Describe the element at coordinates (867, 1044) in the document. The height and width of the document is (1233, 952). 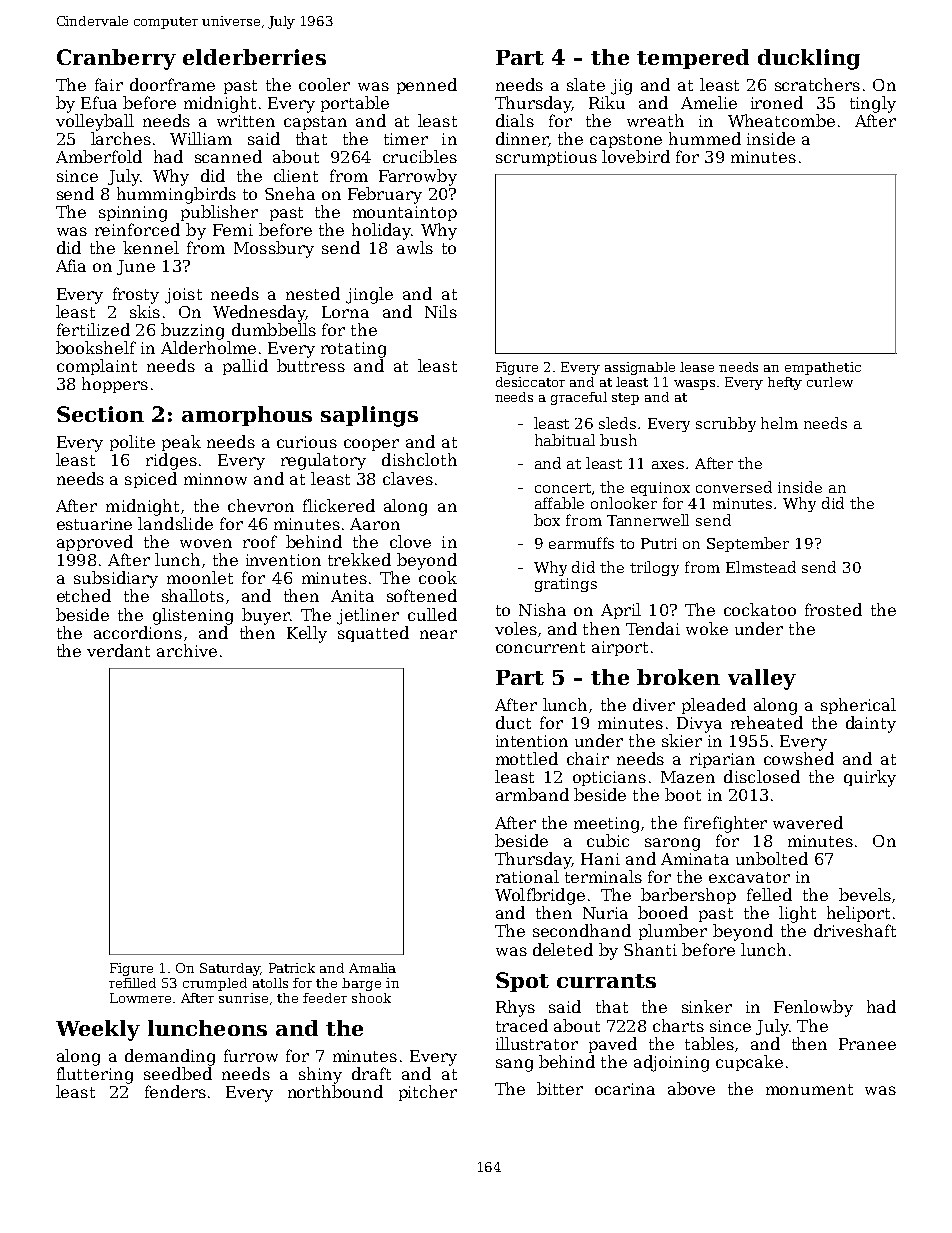
I see `Pranee` at that location.
